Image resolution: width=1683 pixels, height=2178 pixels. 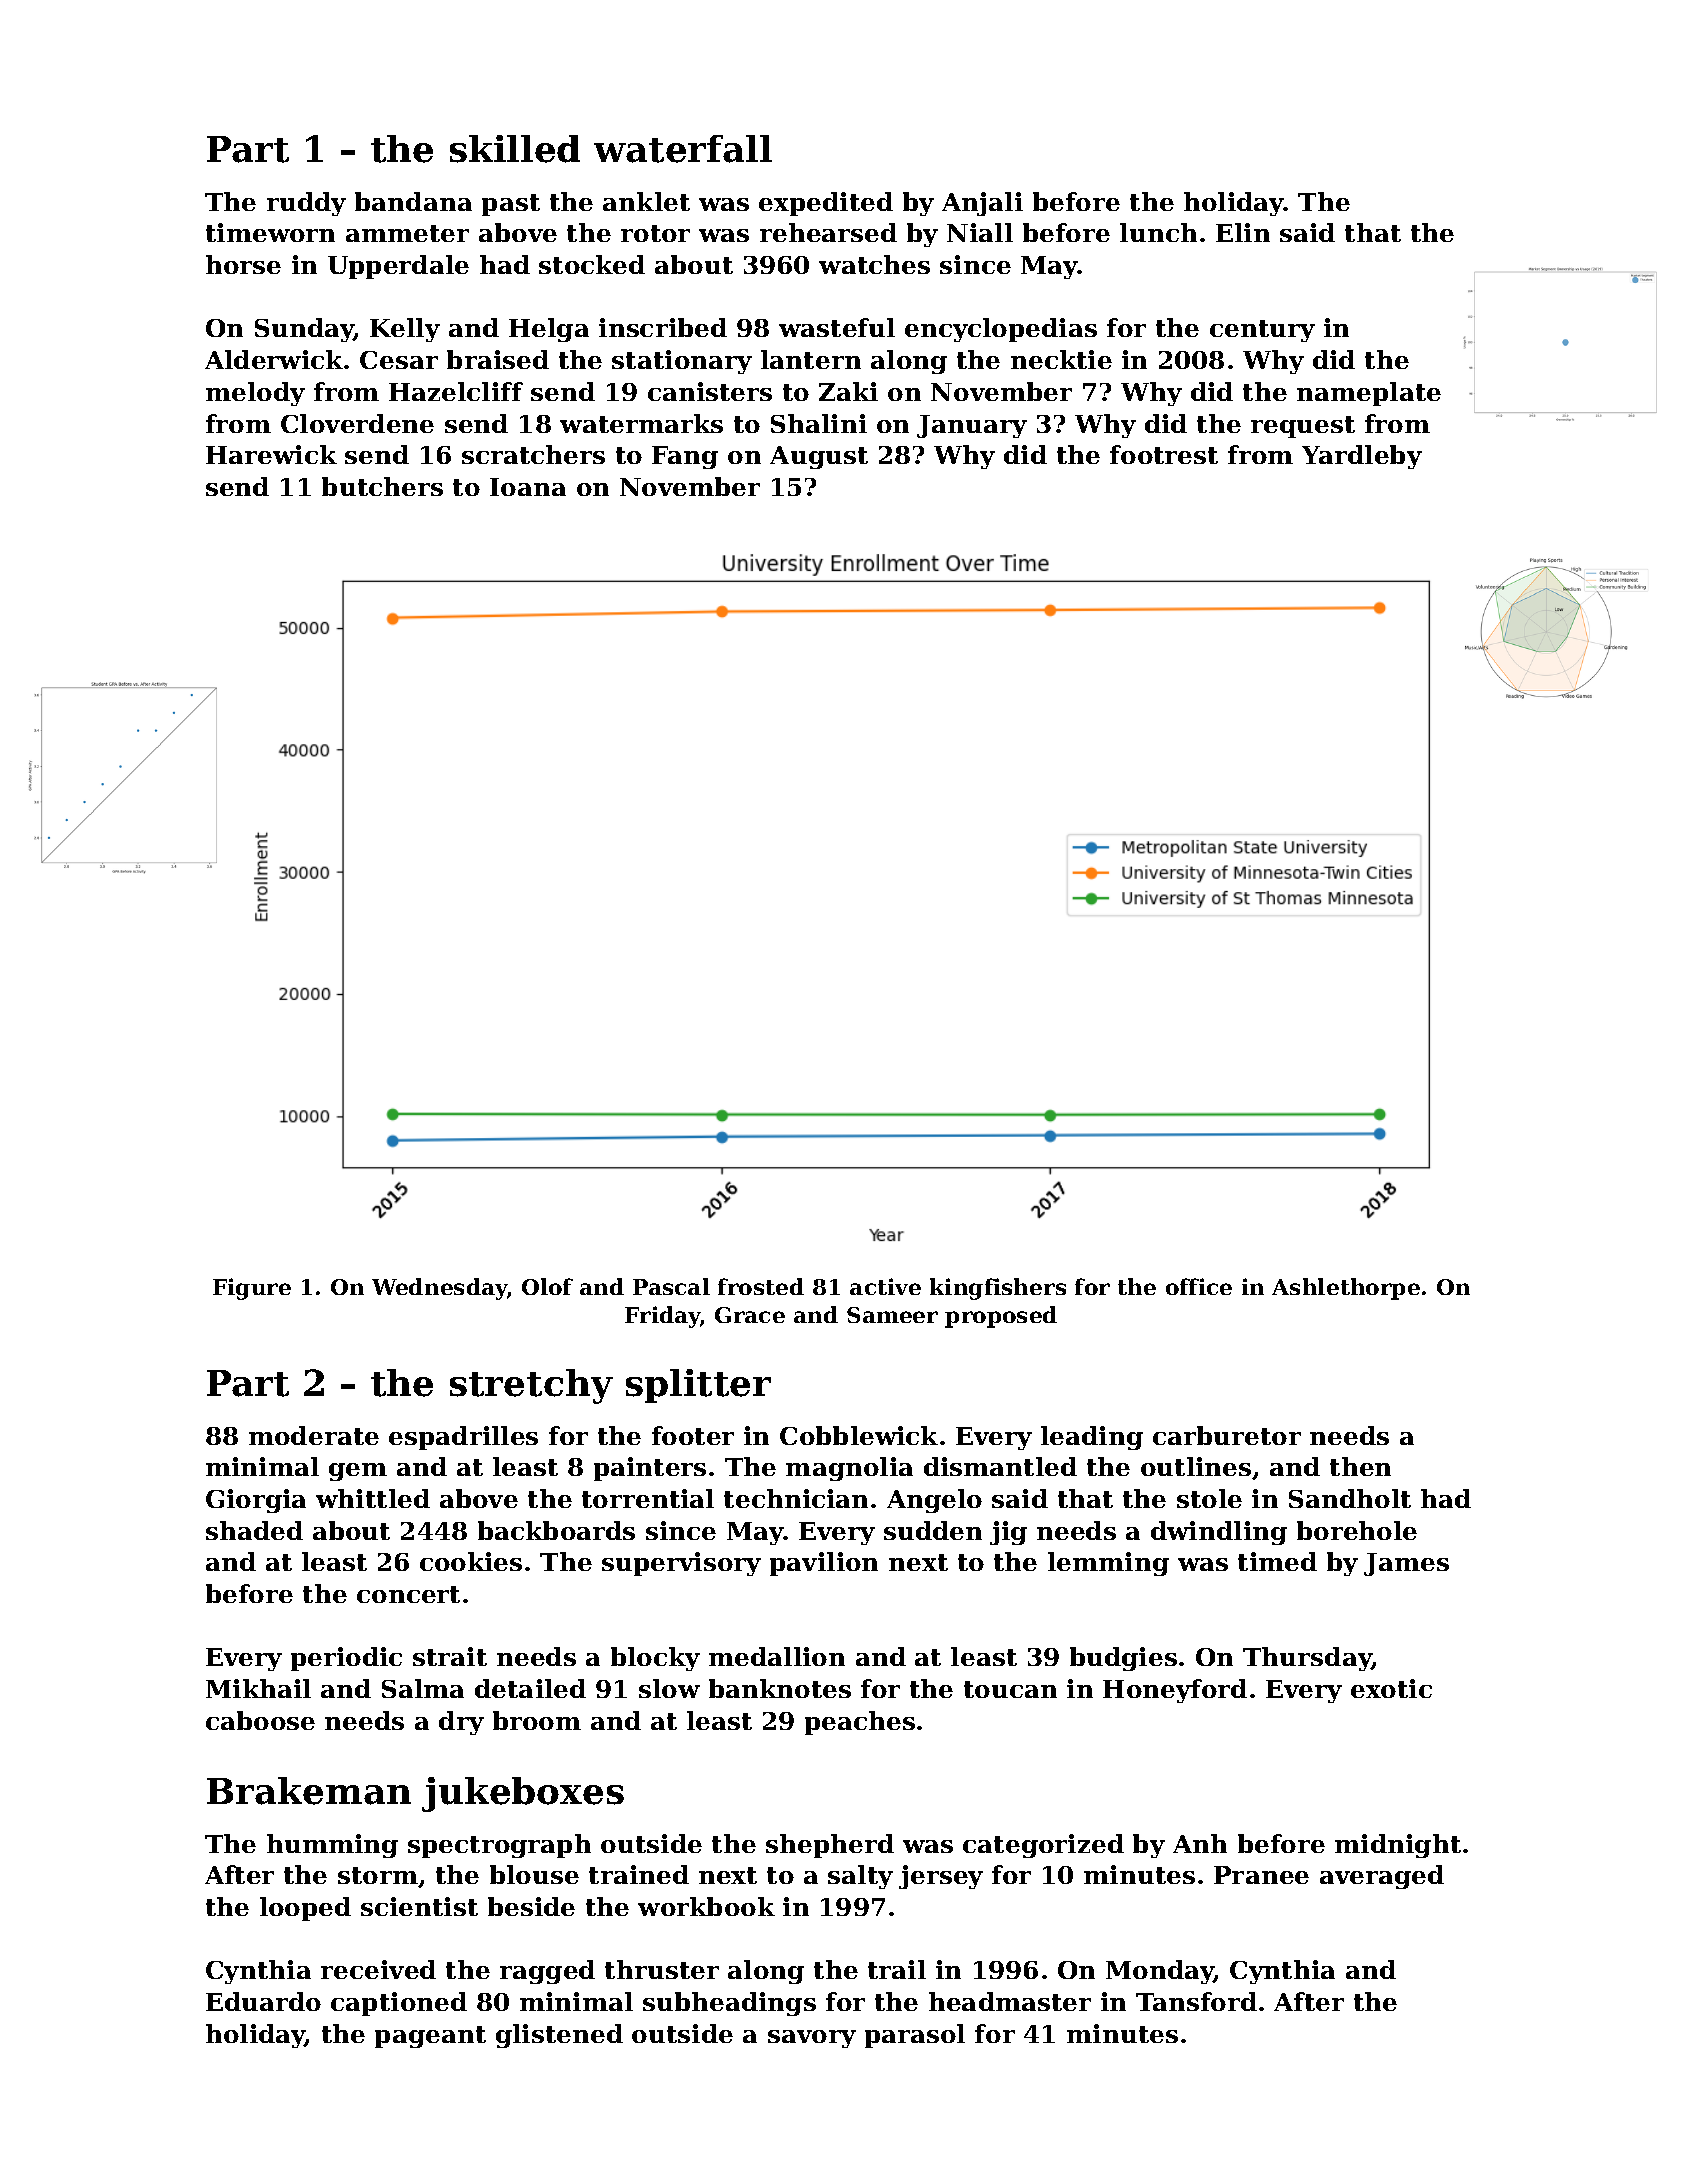 What do you see at coordinates (1164, 454) in the document?
I see `footrest` at bounding box center [1164, 454].
